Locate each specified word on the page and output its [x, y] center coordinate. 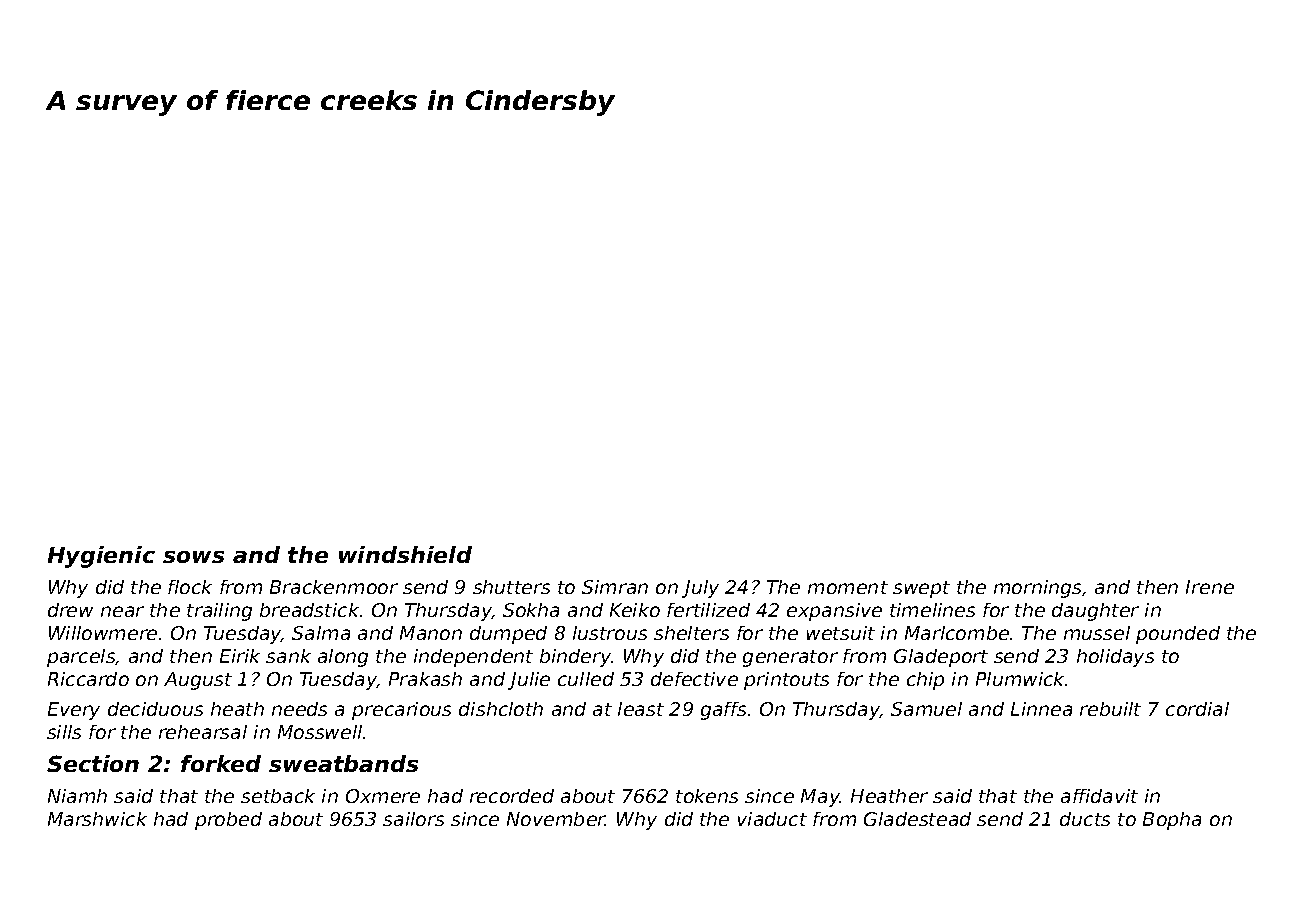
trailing [219, 612]
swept [921, 589]
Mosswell [320, 732]
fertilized [708, 610]
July [700, 589]
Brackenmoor [334, 587]
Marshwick [97, 819]
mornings [1038, 589]
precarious [401, 711]
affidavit [1099, 796]
